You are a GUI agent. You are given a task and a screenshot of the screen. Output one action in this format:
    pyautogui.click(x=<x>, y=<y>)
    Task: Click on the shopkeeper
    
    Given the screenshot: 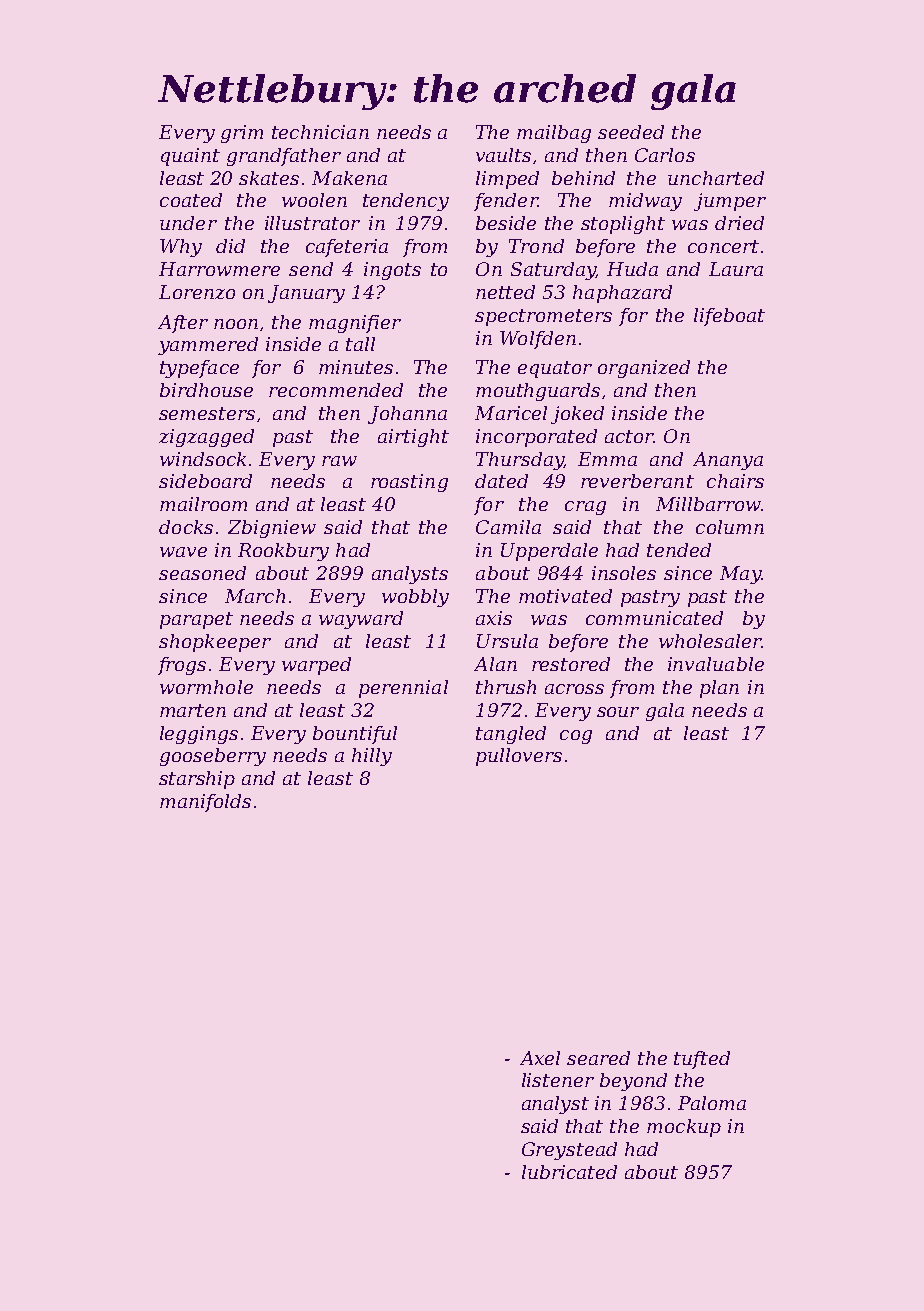 What is the action you would take?
    pyautogui.click(x=215, y=643)
